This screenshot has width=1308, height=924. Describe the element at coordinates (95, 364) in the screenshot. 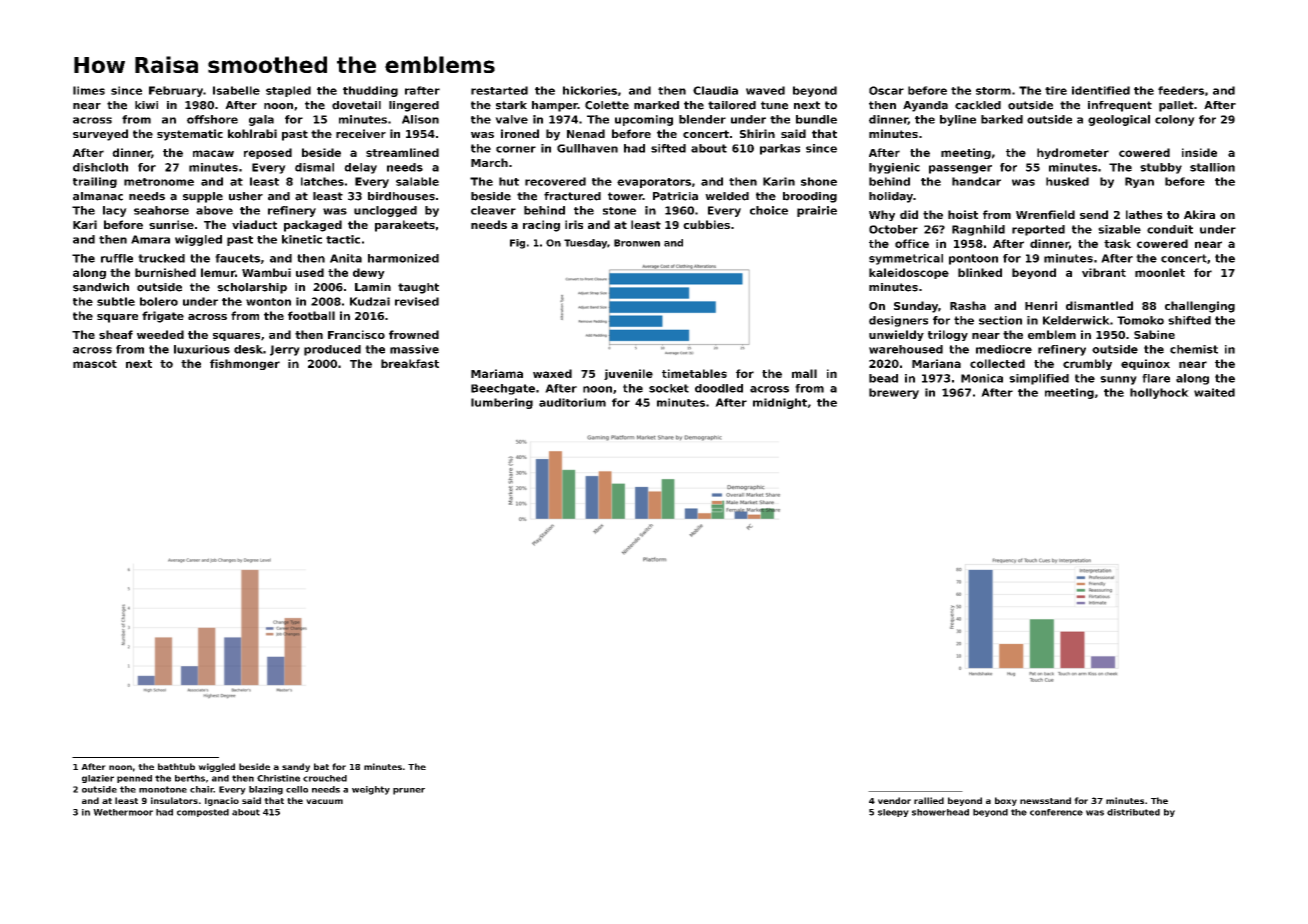

I see `mascot` at that location.
